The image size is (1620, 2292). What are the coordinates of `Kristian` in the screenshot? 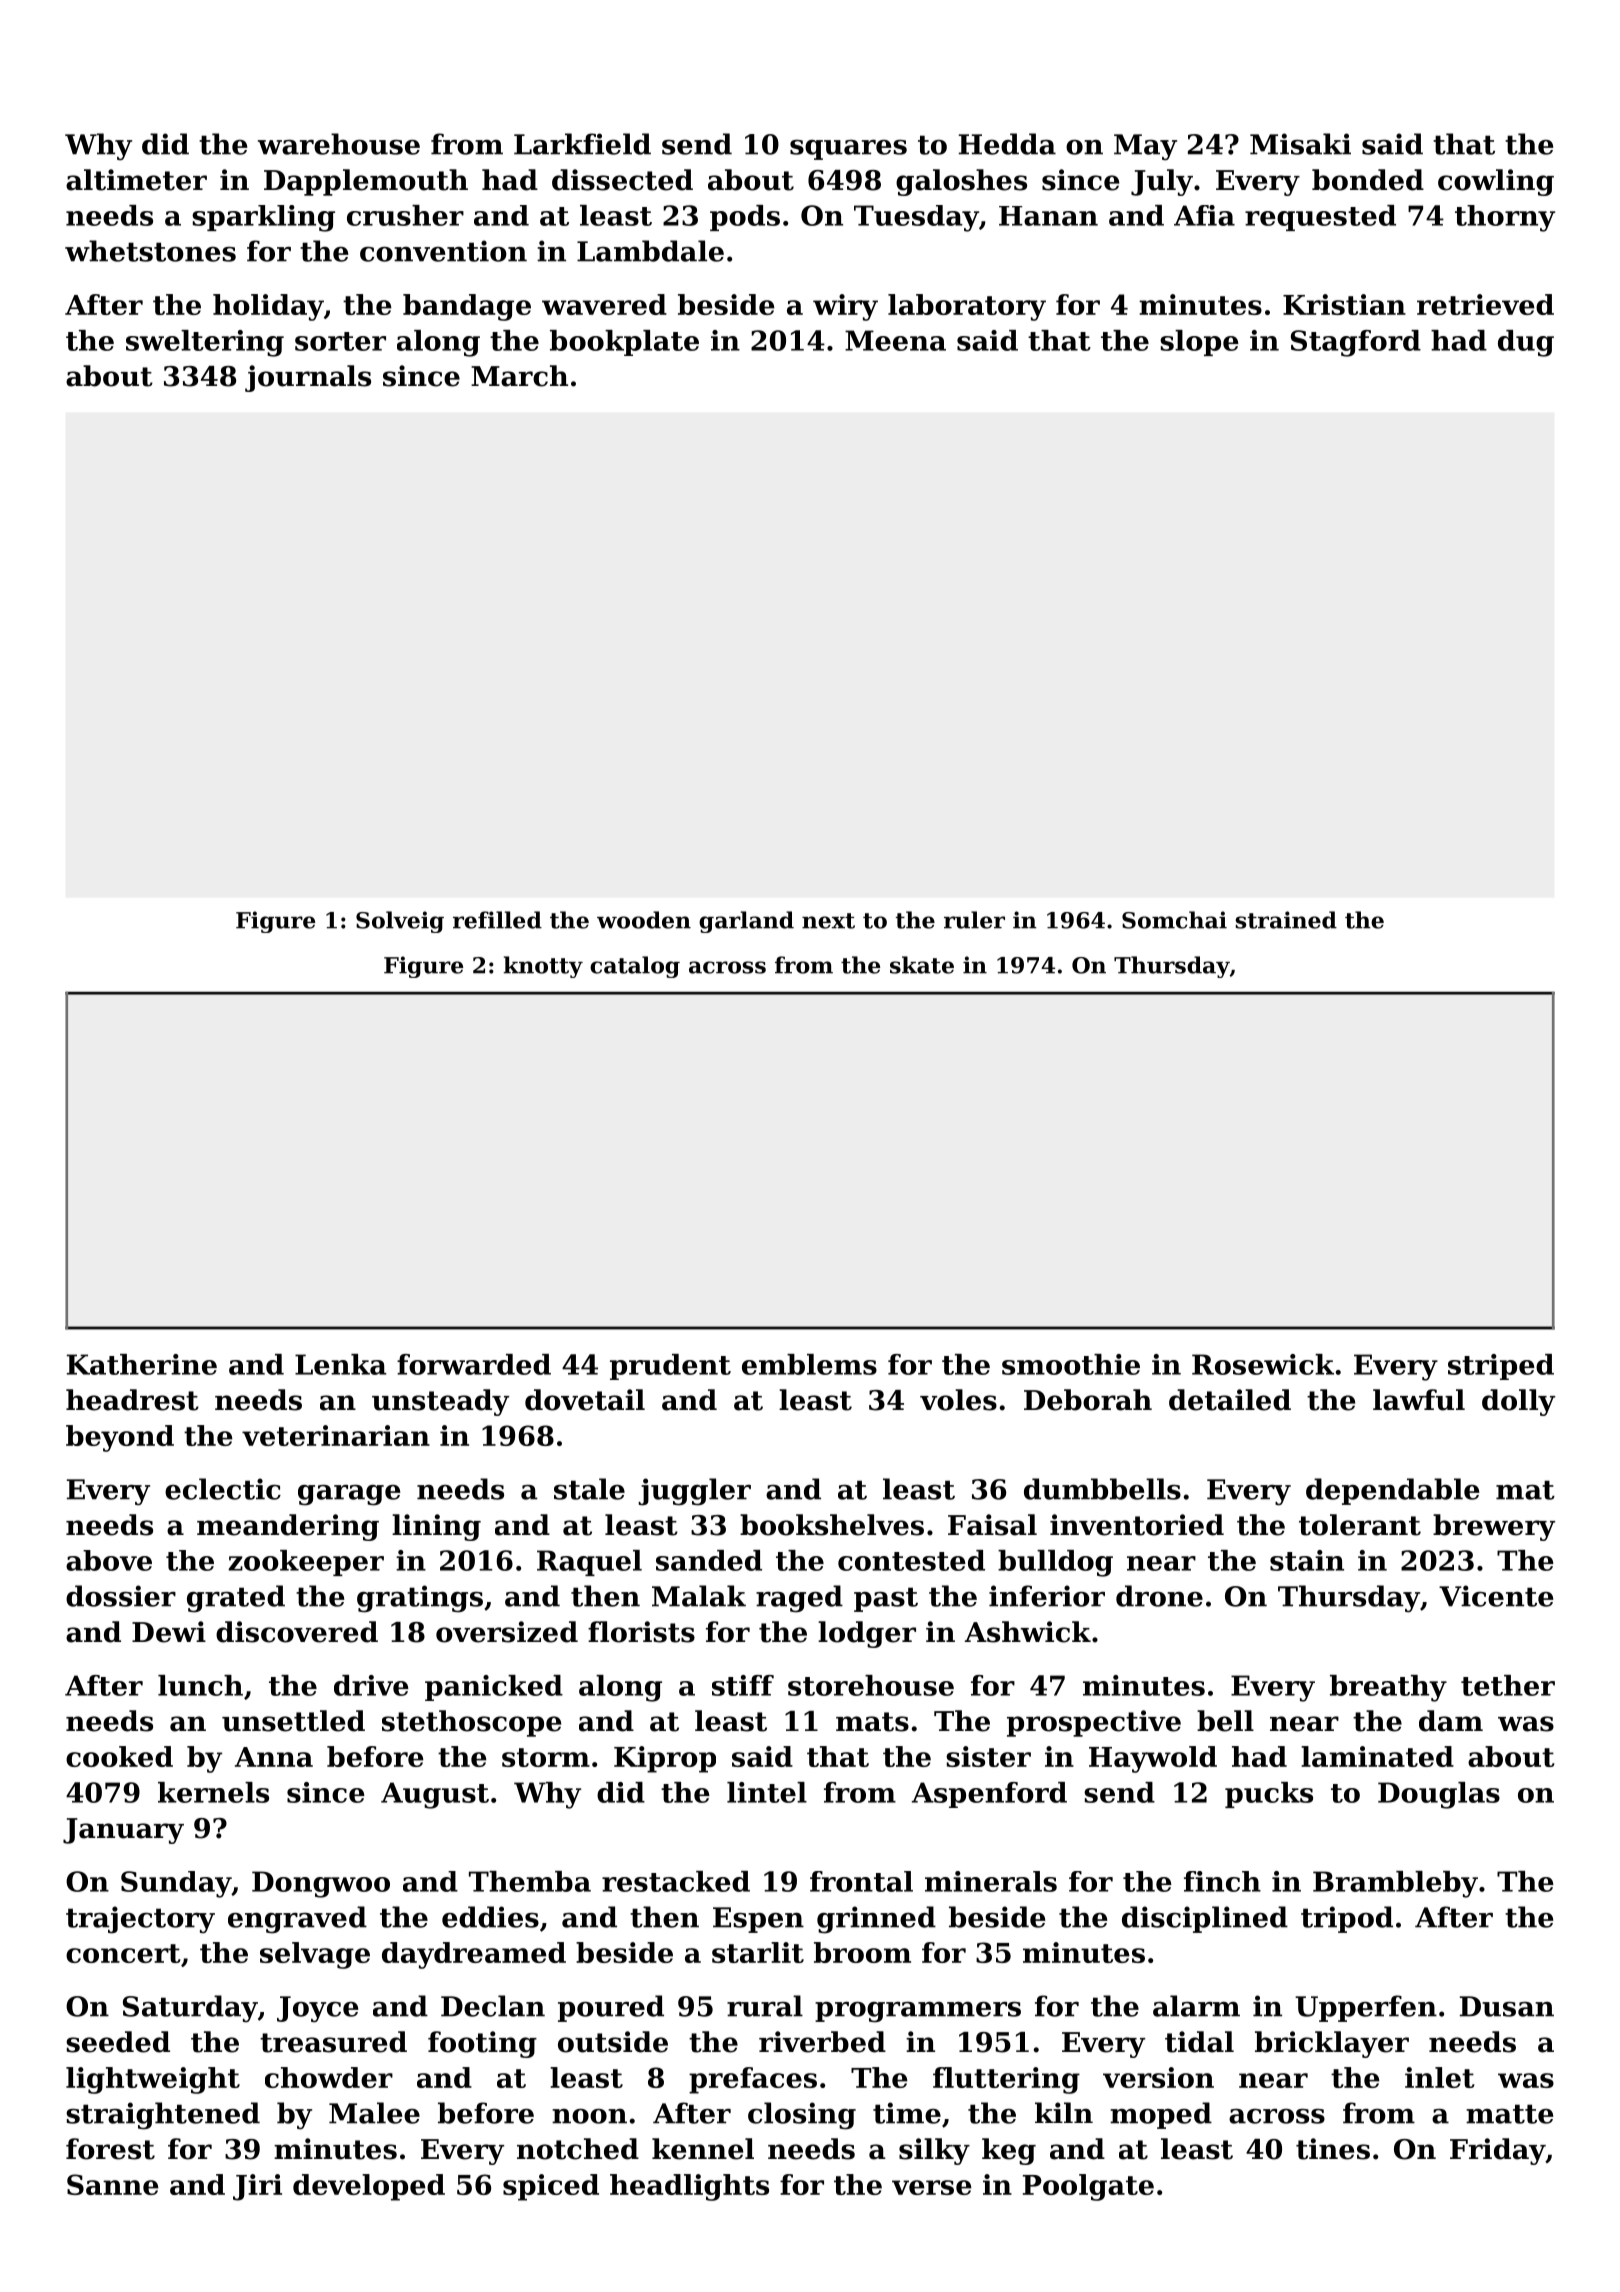 It's located at (1344, 304).
